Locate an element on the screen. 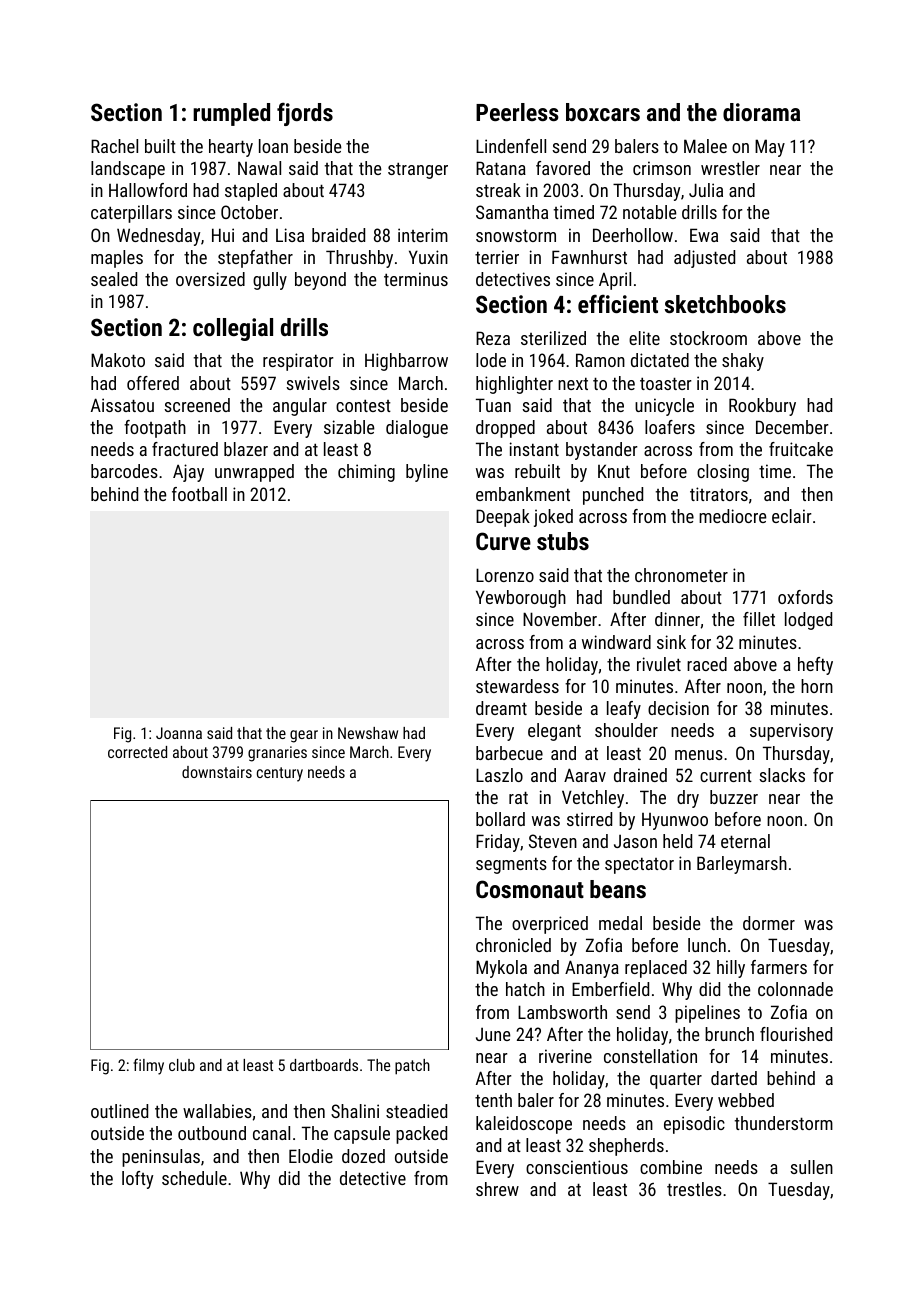 The width and height of the screenshot is (924, 1308). diorama is located at coordinates (761, 112).
